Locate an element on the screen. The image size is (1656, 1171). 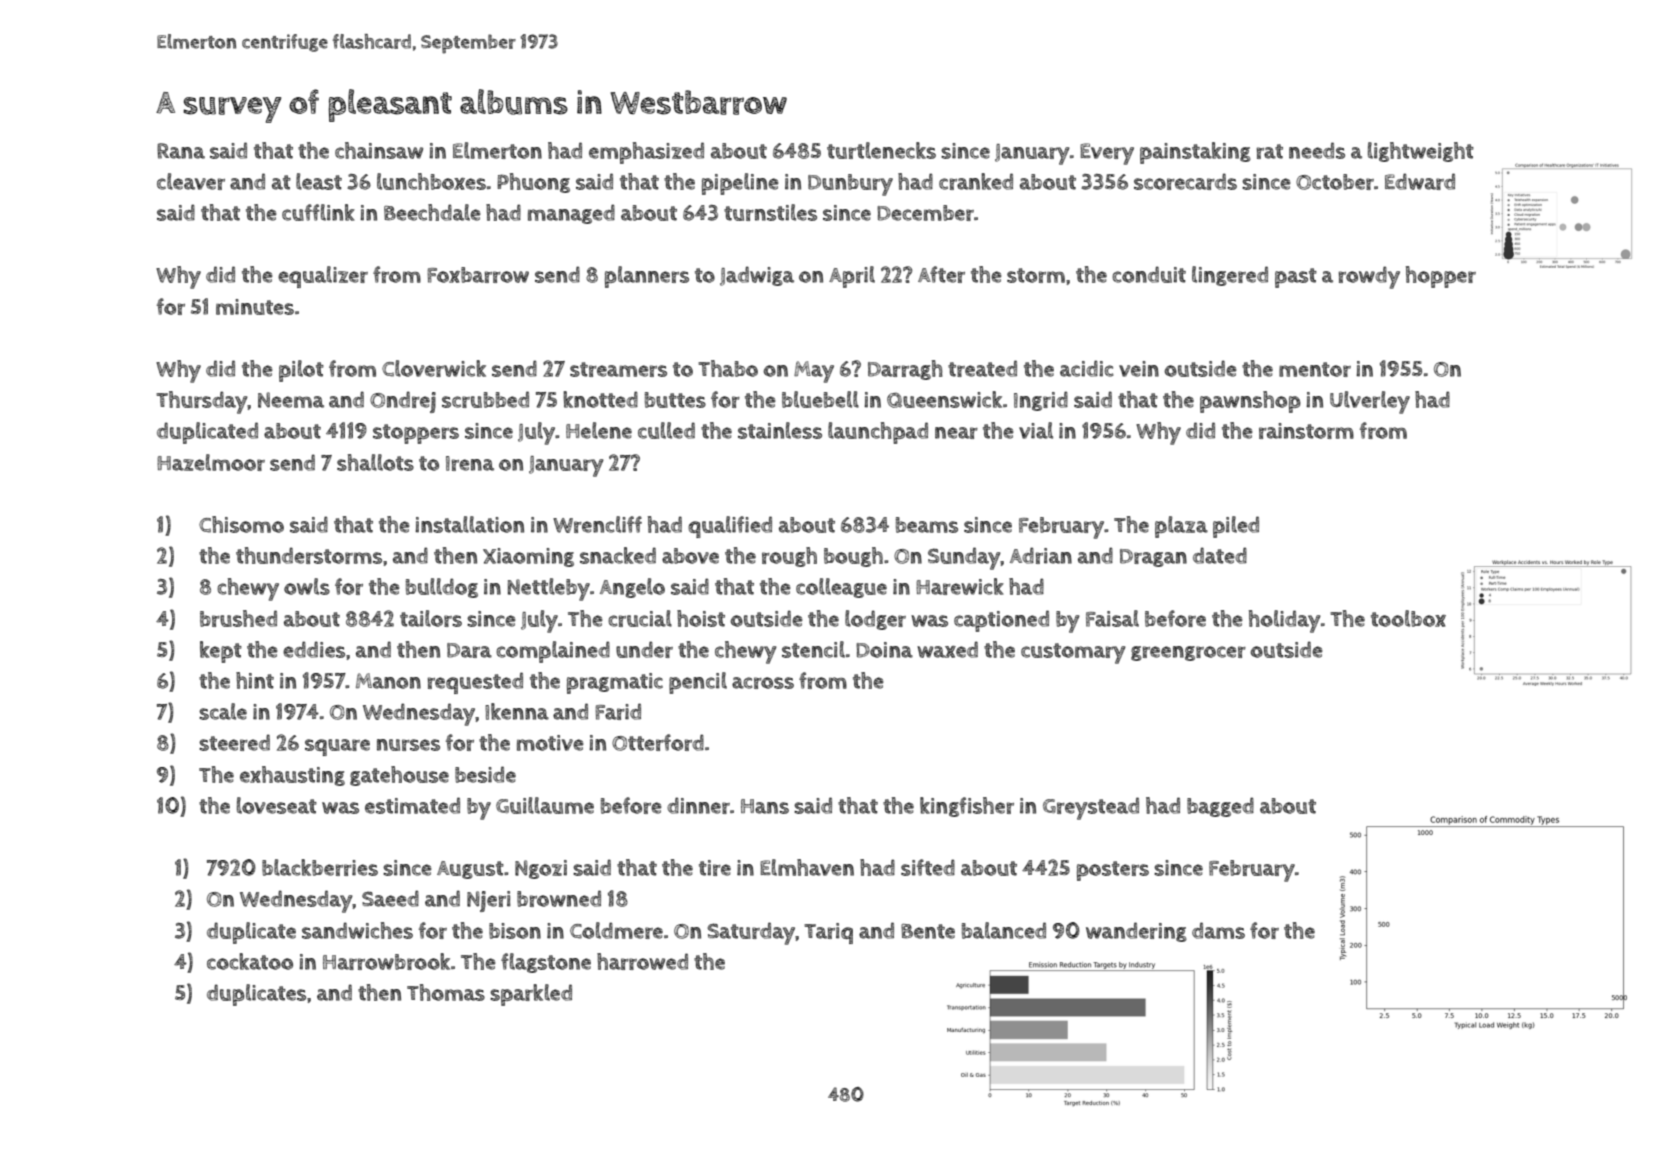
kept is located at coordinates (221, 652).
